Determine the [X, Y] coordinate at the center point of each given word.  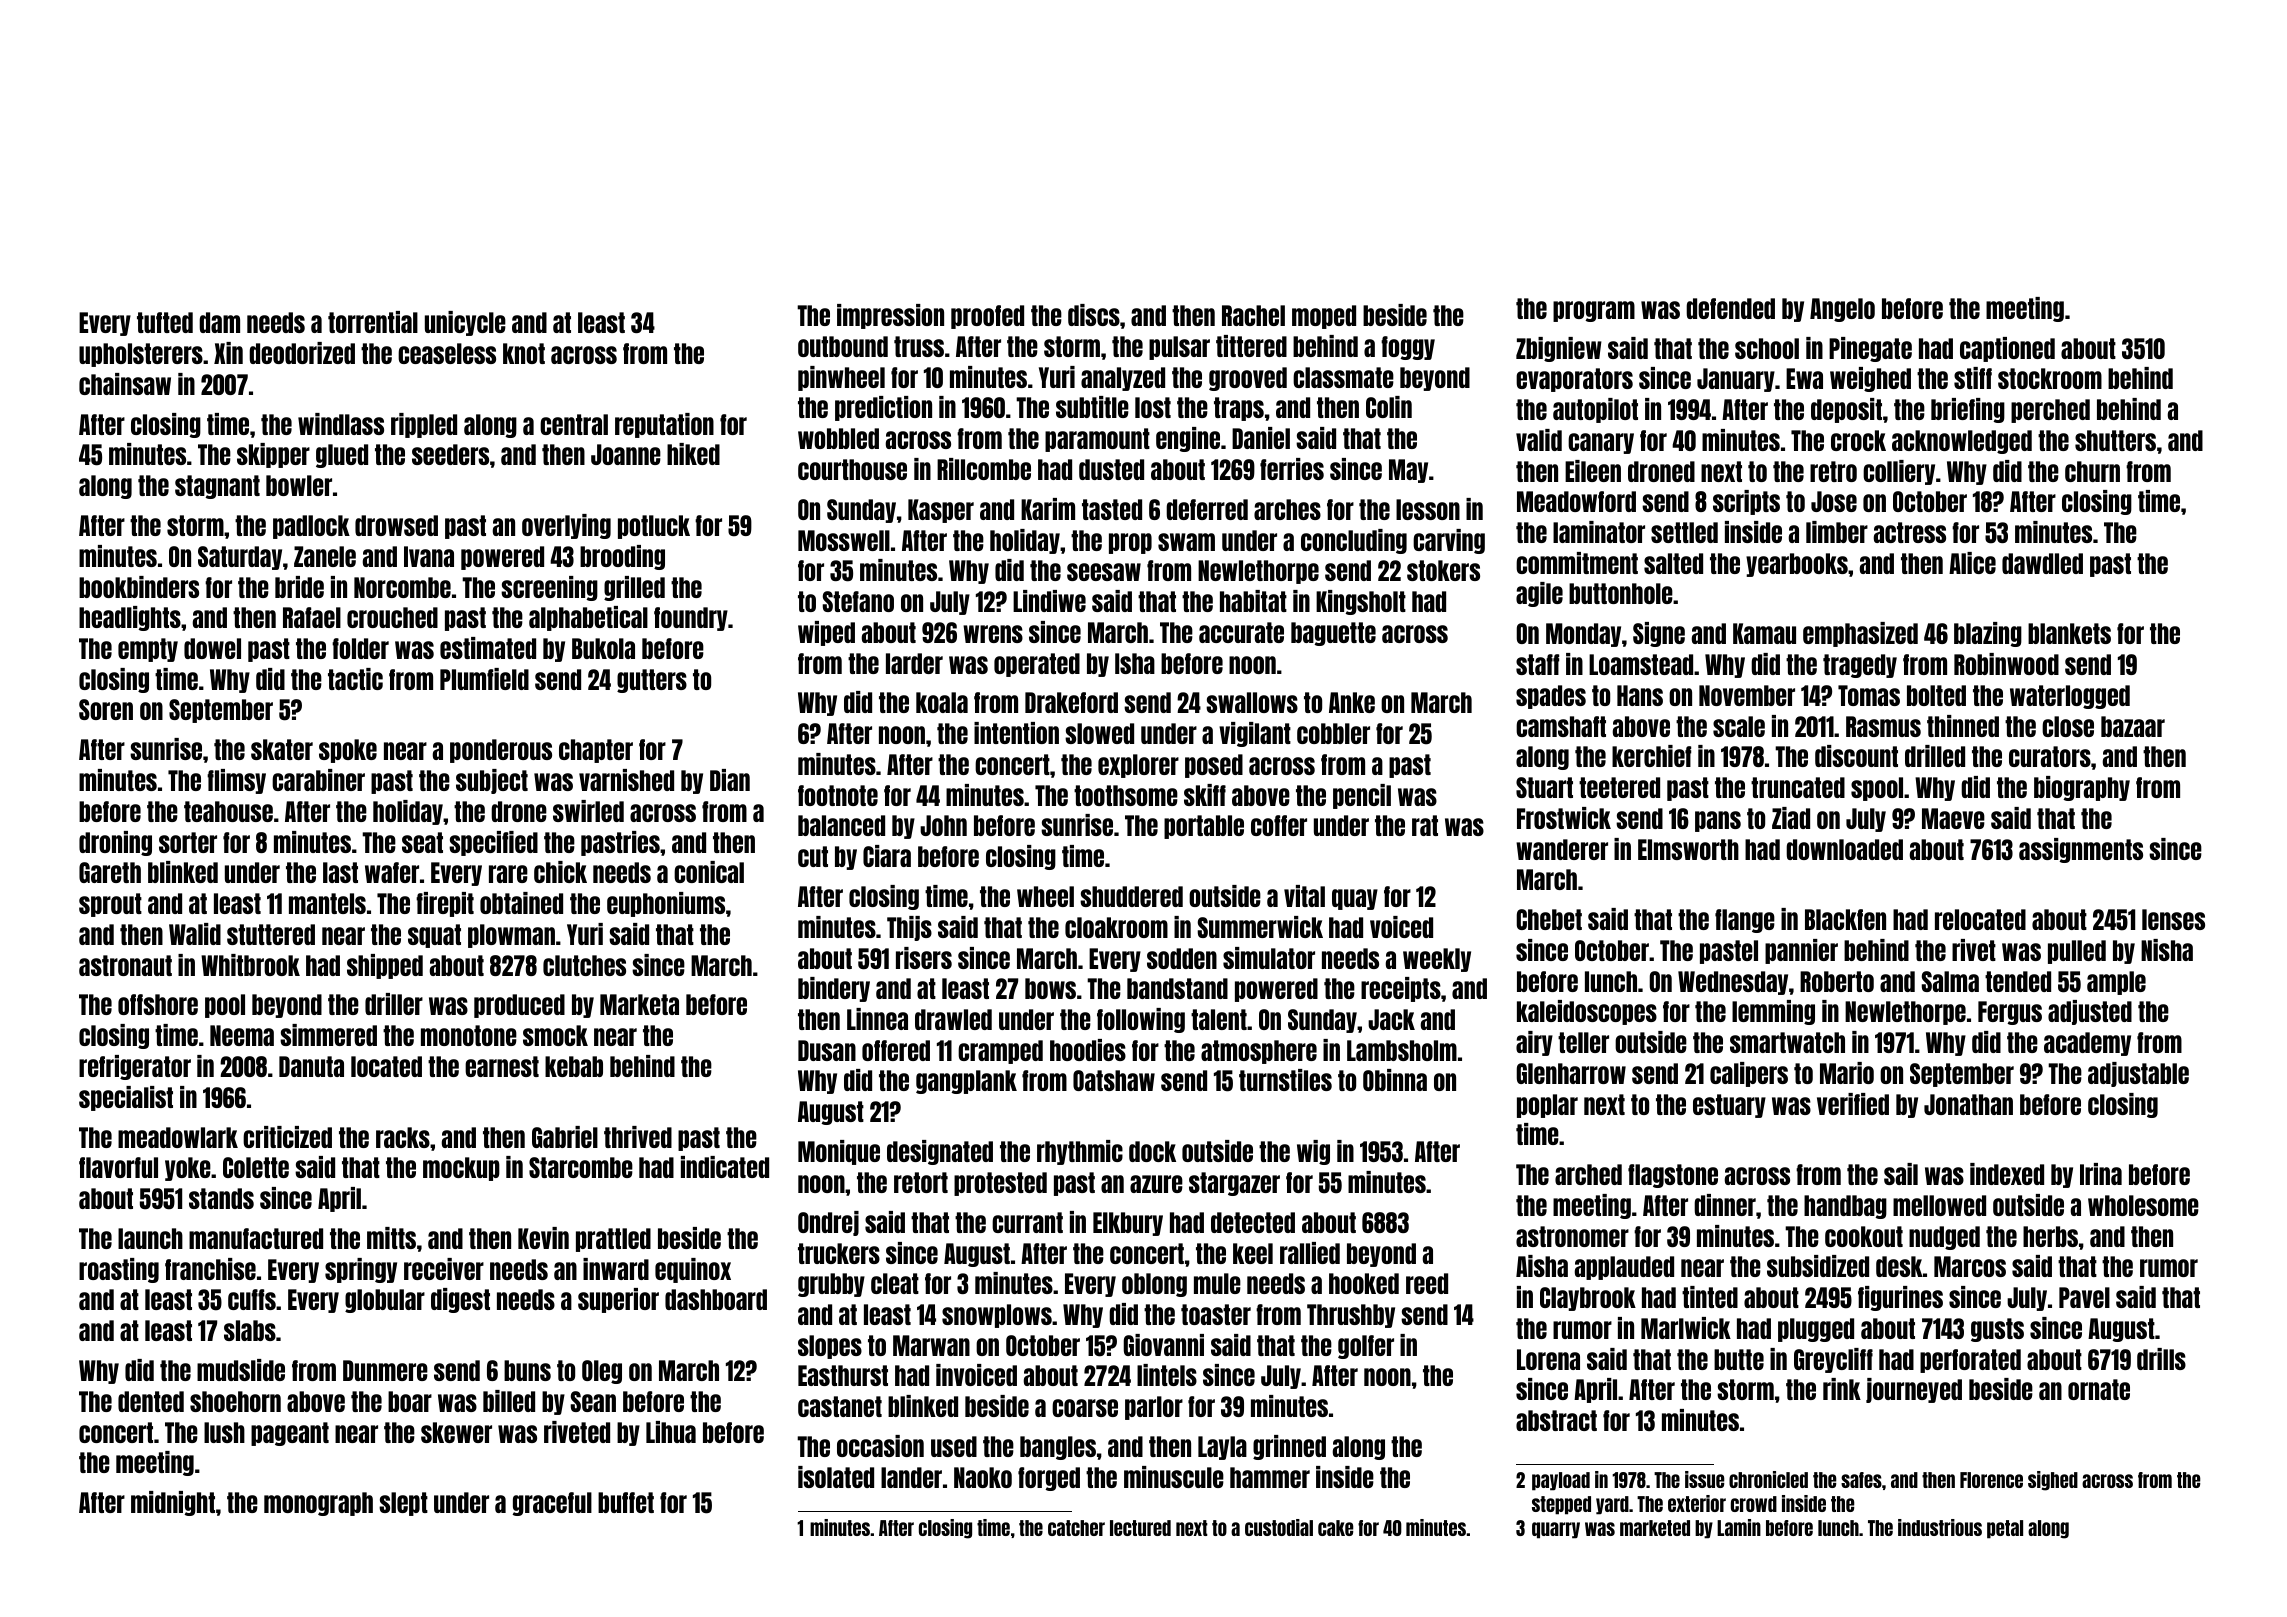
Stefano [858, 601]
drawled [953, 1019]
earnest [502, 1066]
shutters [2115, 440]
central [574, 424]
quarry [1556, 1530]
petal [2005, 1529]
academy [2087, 1044]
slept [403, 1504]
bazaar [2133, 726]
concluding [1354, 541]
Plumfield [484, 679]
